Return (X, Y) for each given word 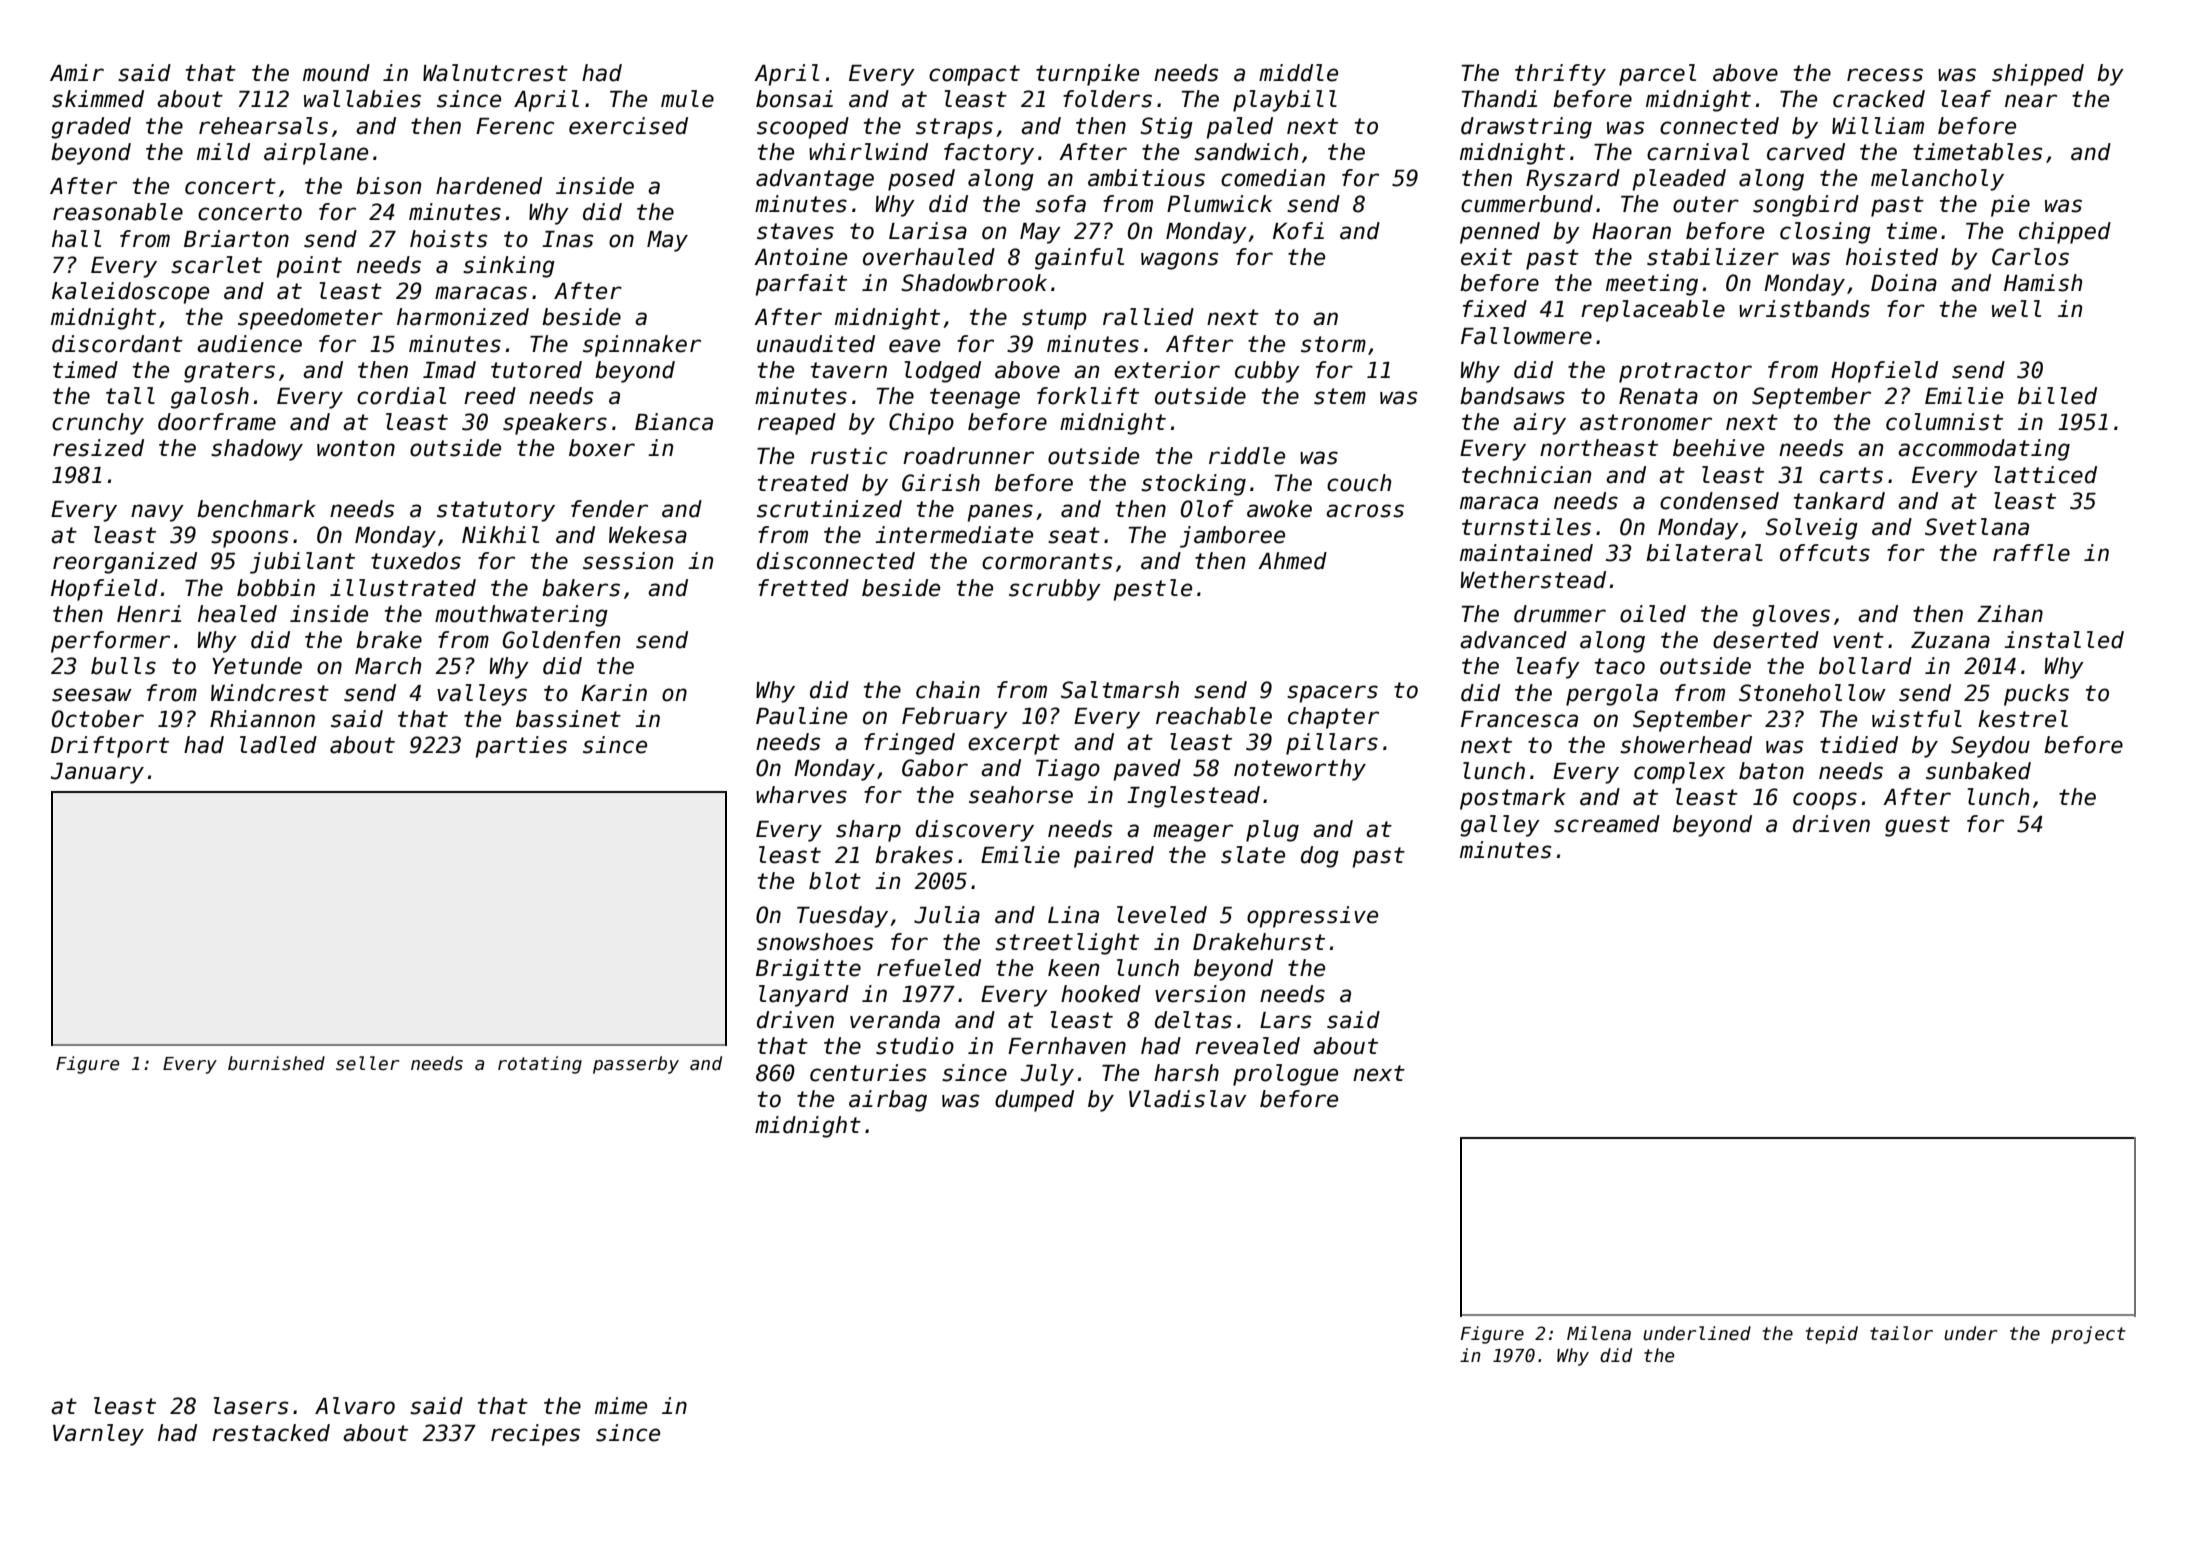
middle (1298, 73)
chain (948, 690)
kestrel (2023, 719)
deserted (1766, 640)
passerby (636, 1065)
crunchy (98, 424)
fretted (803, 588)
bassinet (568, 719)
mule (687, 99)
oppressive (1312, 917)
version (1200, 994)
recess (1885, 75)
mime (621, 1406)
